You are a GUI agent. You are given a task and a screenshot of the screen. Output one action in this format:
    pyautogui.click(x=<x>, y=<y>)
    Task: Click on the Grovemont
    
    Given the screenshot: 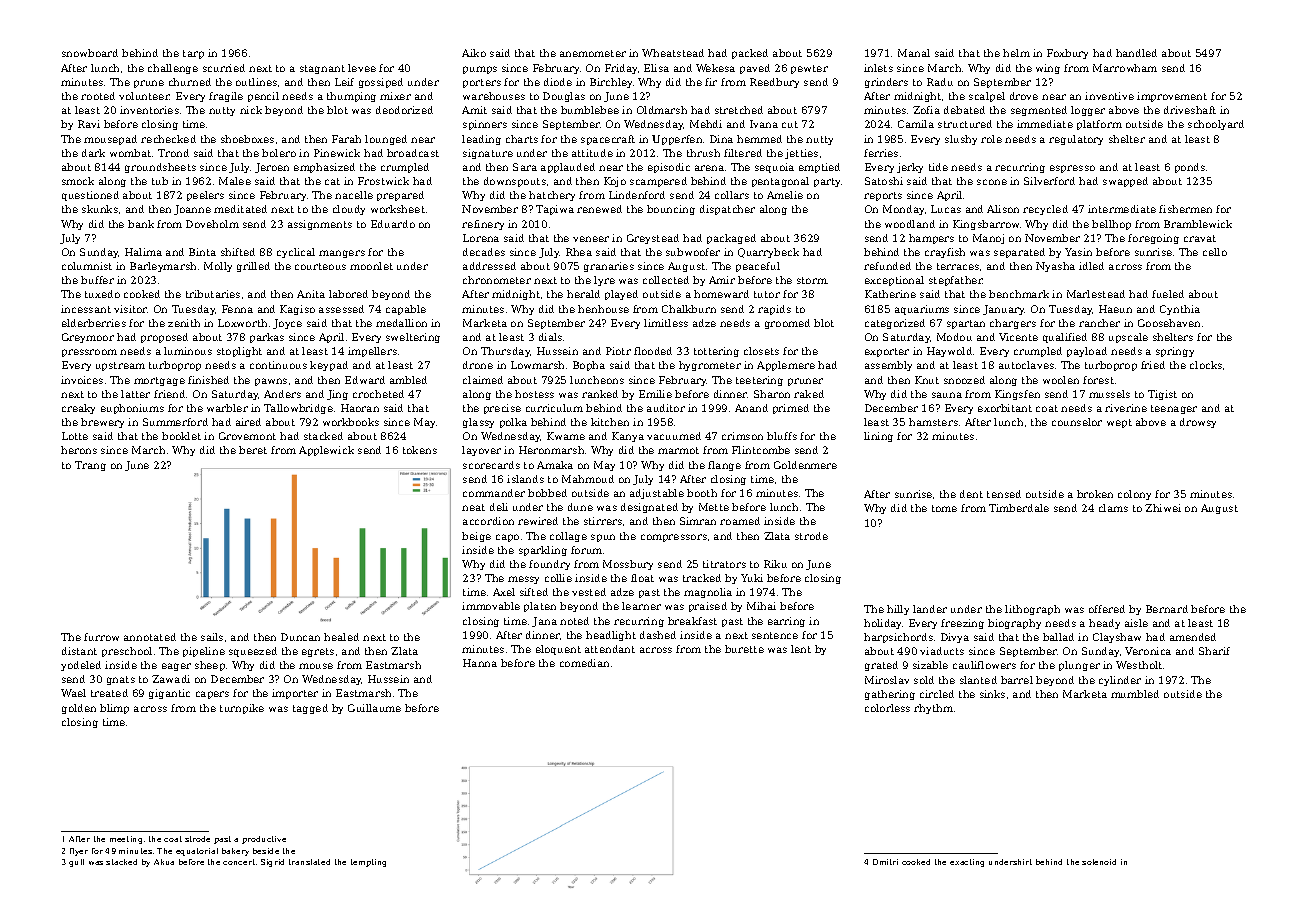 What is the action you would take?
    pyautogui.click(x=247, y=436)
